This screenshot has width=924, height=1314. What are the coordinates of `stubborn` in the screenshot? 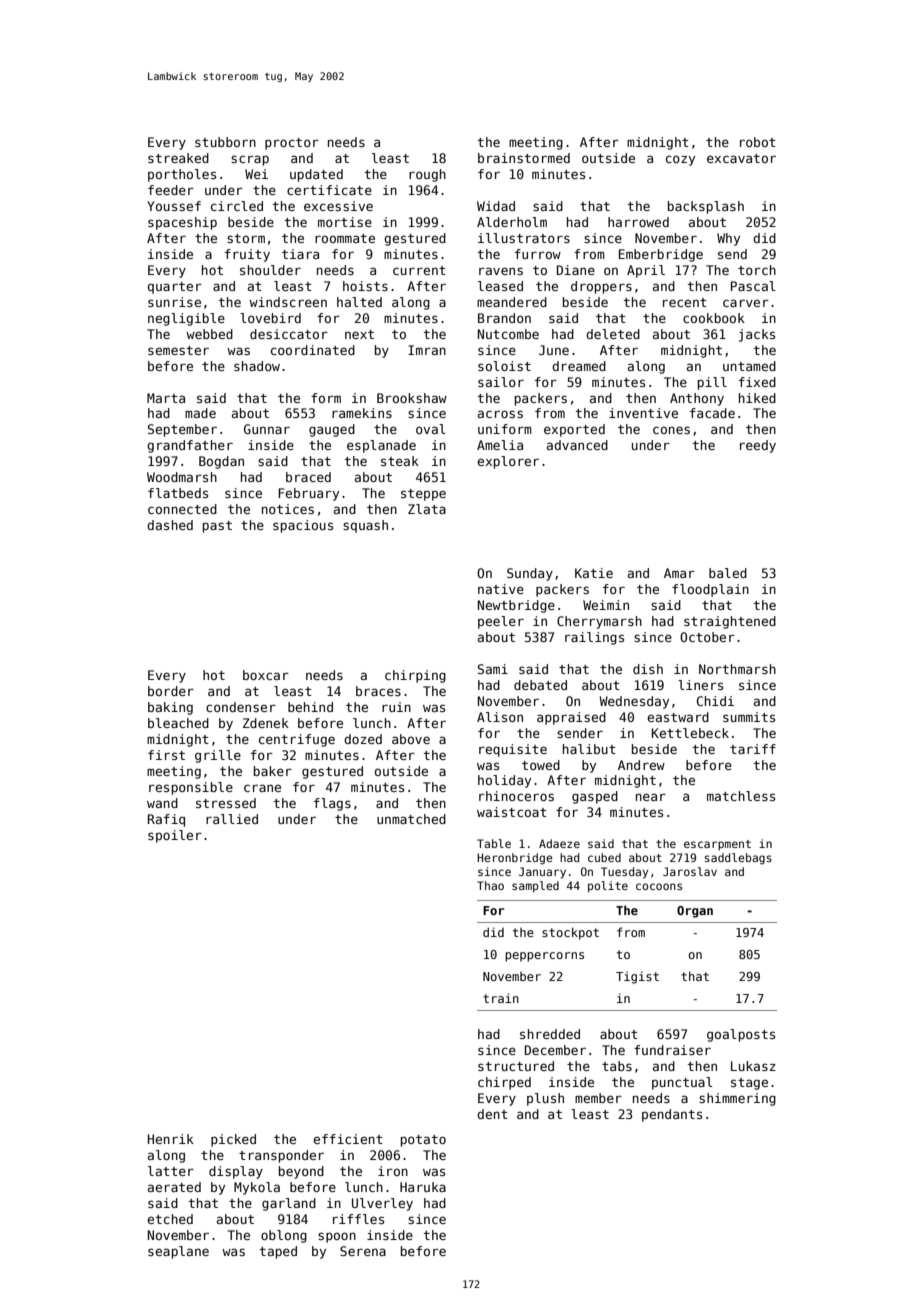 It's located at (225, 142).
